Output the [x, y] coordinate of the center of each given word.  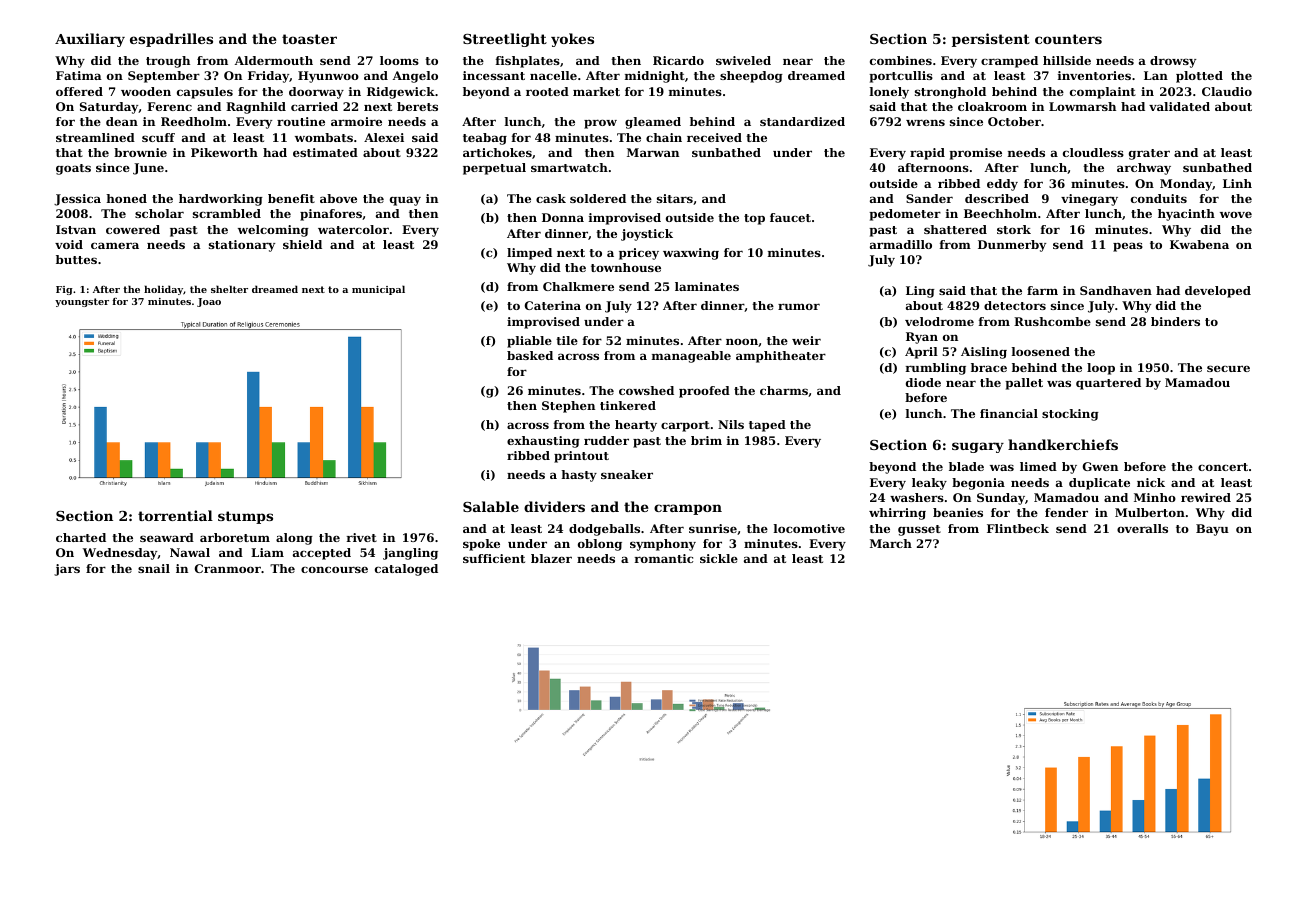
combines [901, 60]
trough [168, 62]
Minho [1155, 497]
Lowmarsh [1082, 106]
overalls [1142, 528]
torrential [175, 515]
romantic [664, 558]
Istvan [76, 229]
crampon [688, 509]
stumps [245, 517]
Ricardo [678, 60]
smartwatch [569, 167]
